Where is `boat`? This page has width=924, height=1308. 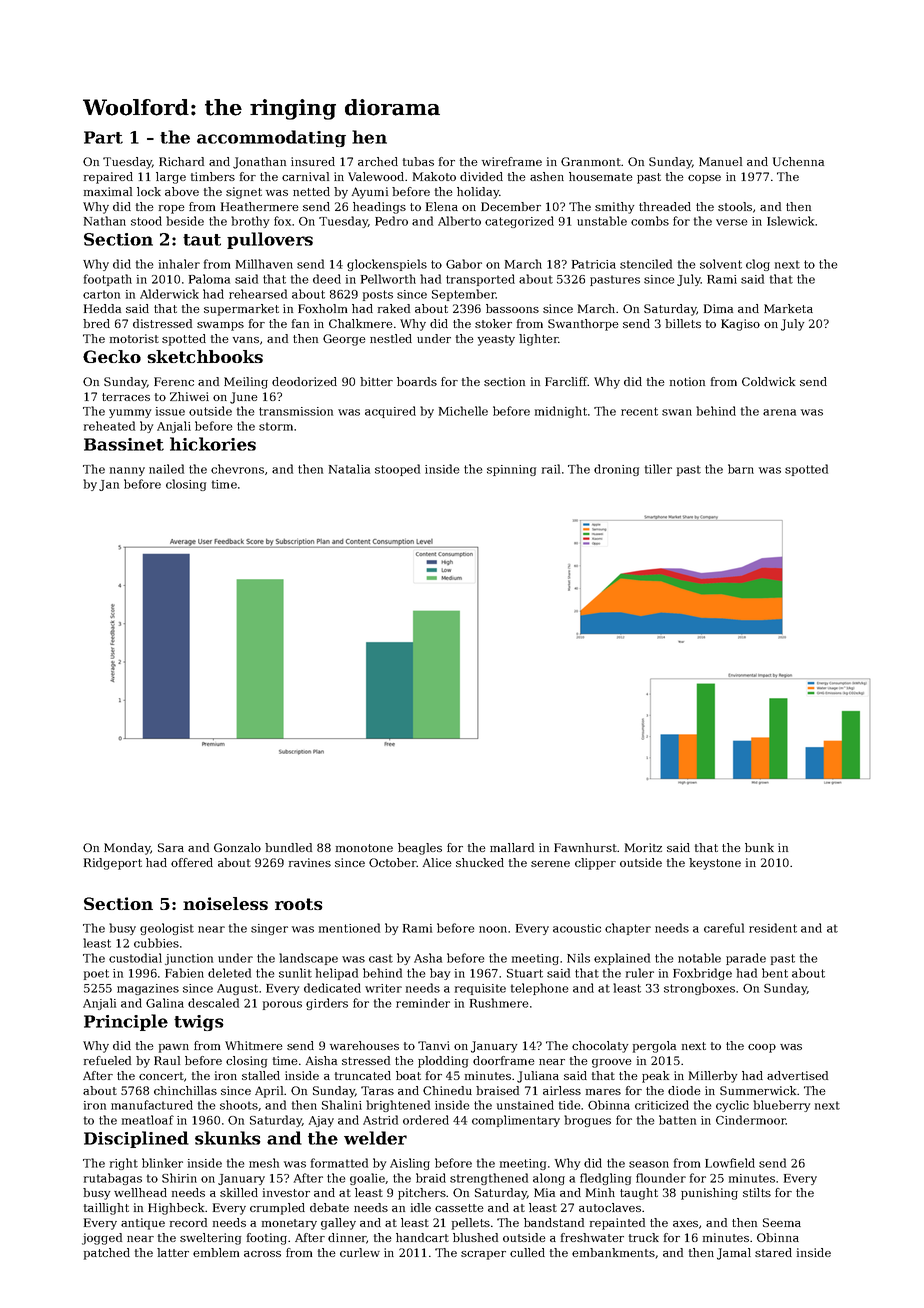
boat is located at coordinates (408, 1075).
